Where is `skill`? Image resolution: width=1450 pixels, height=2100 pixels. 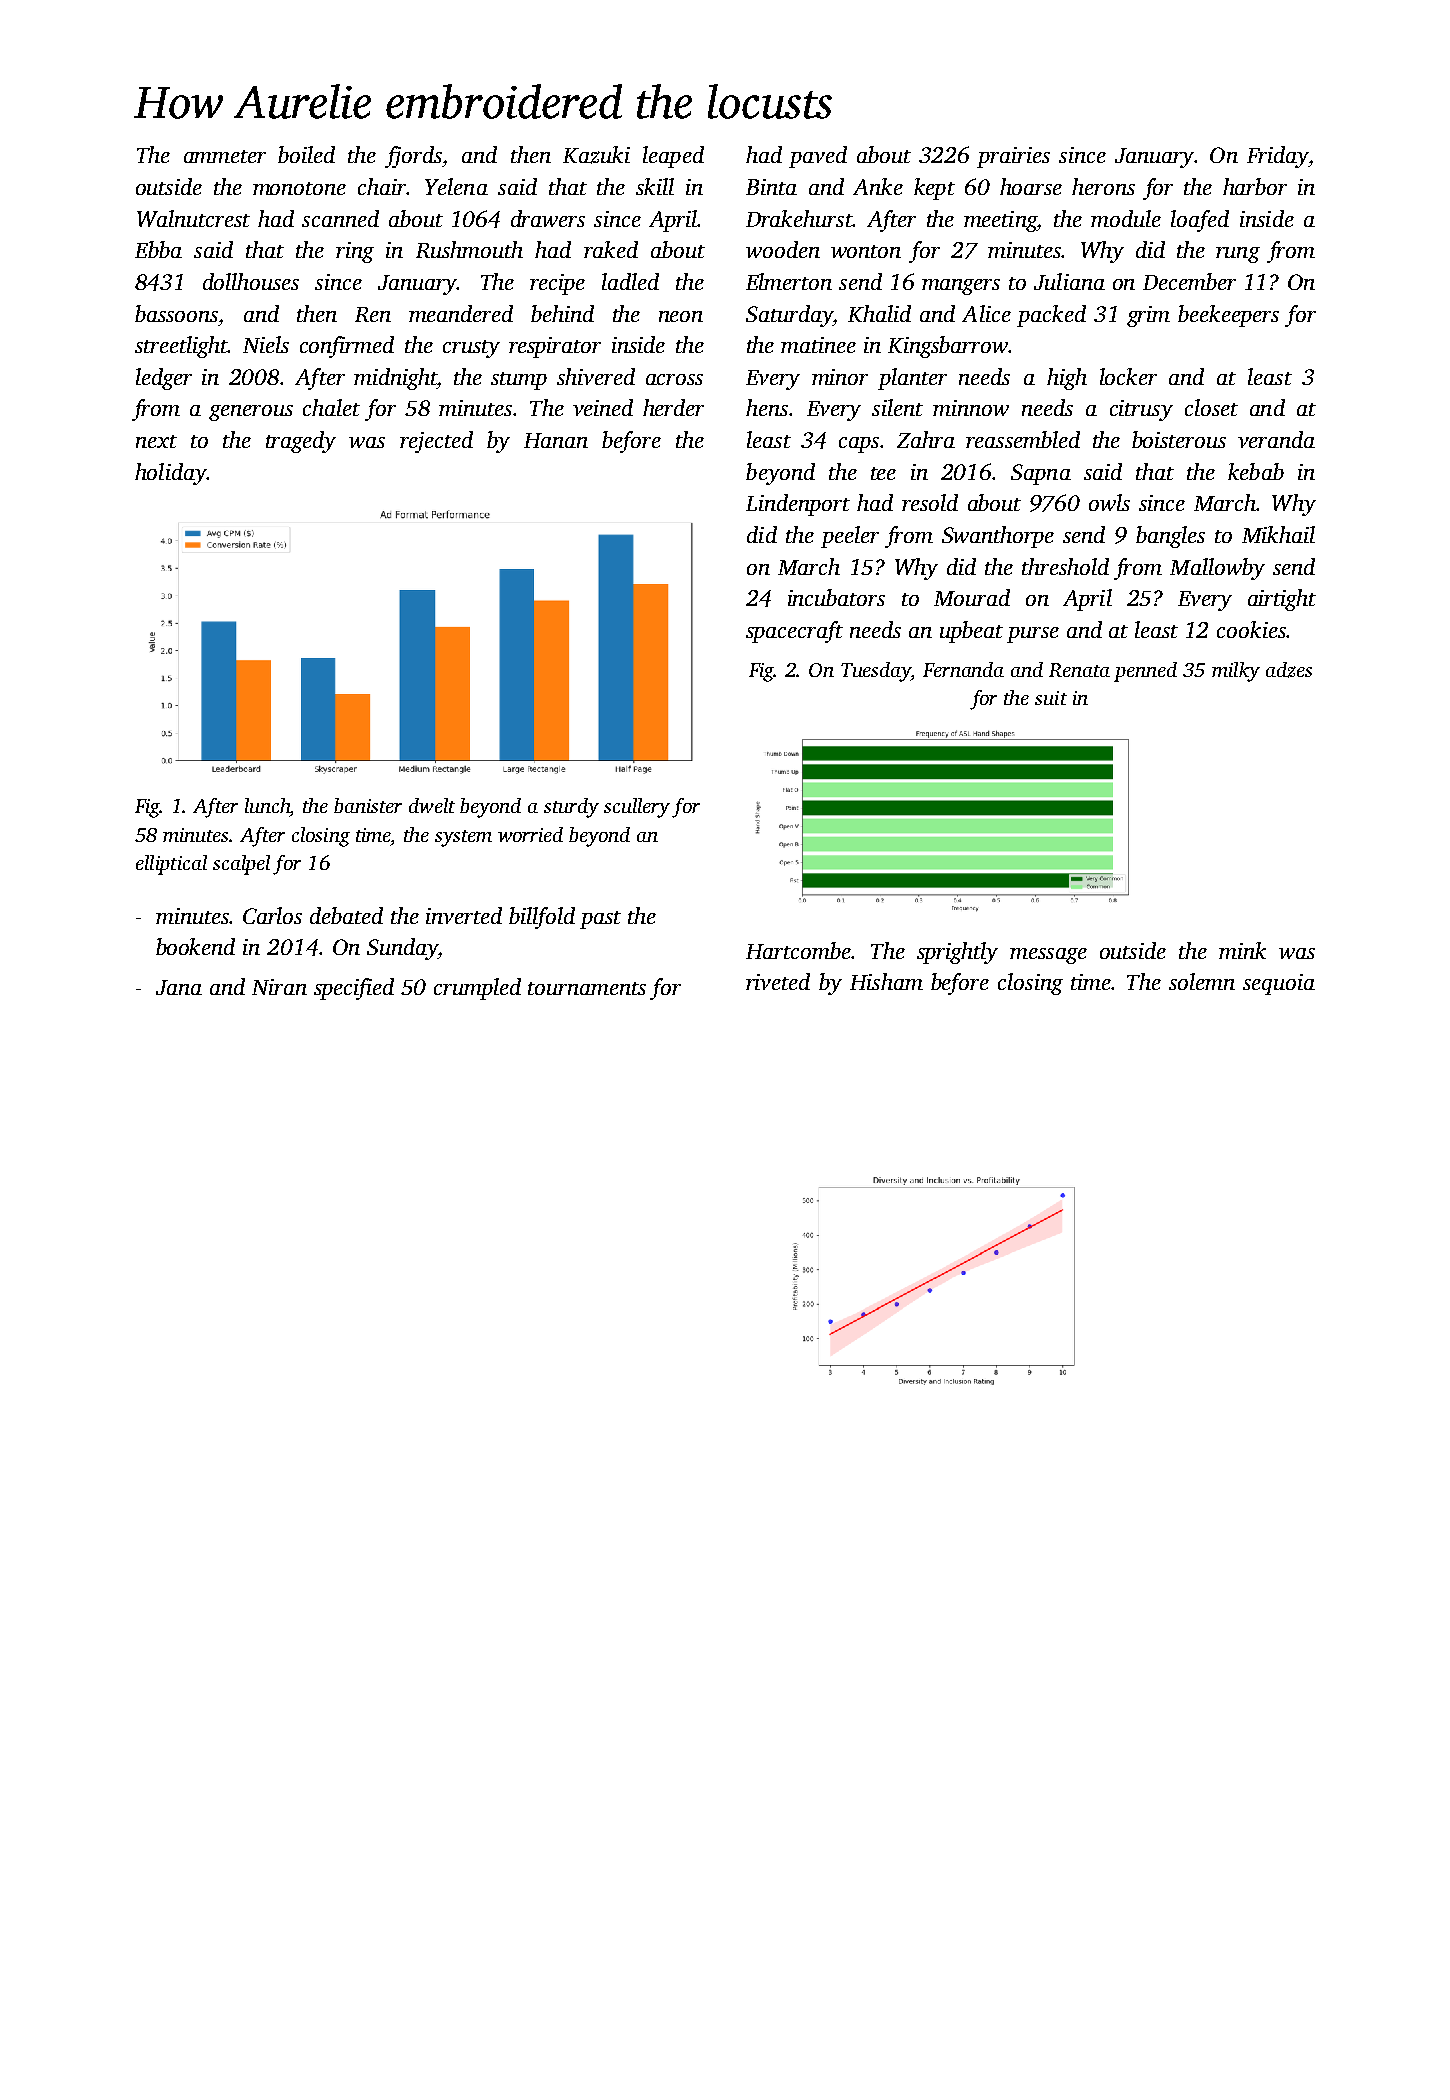
skill is located at coordinates (655, 186).
